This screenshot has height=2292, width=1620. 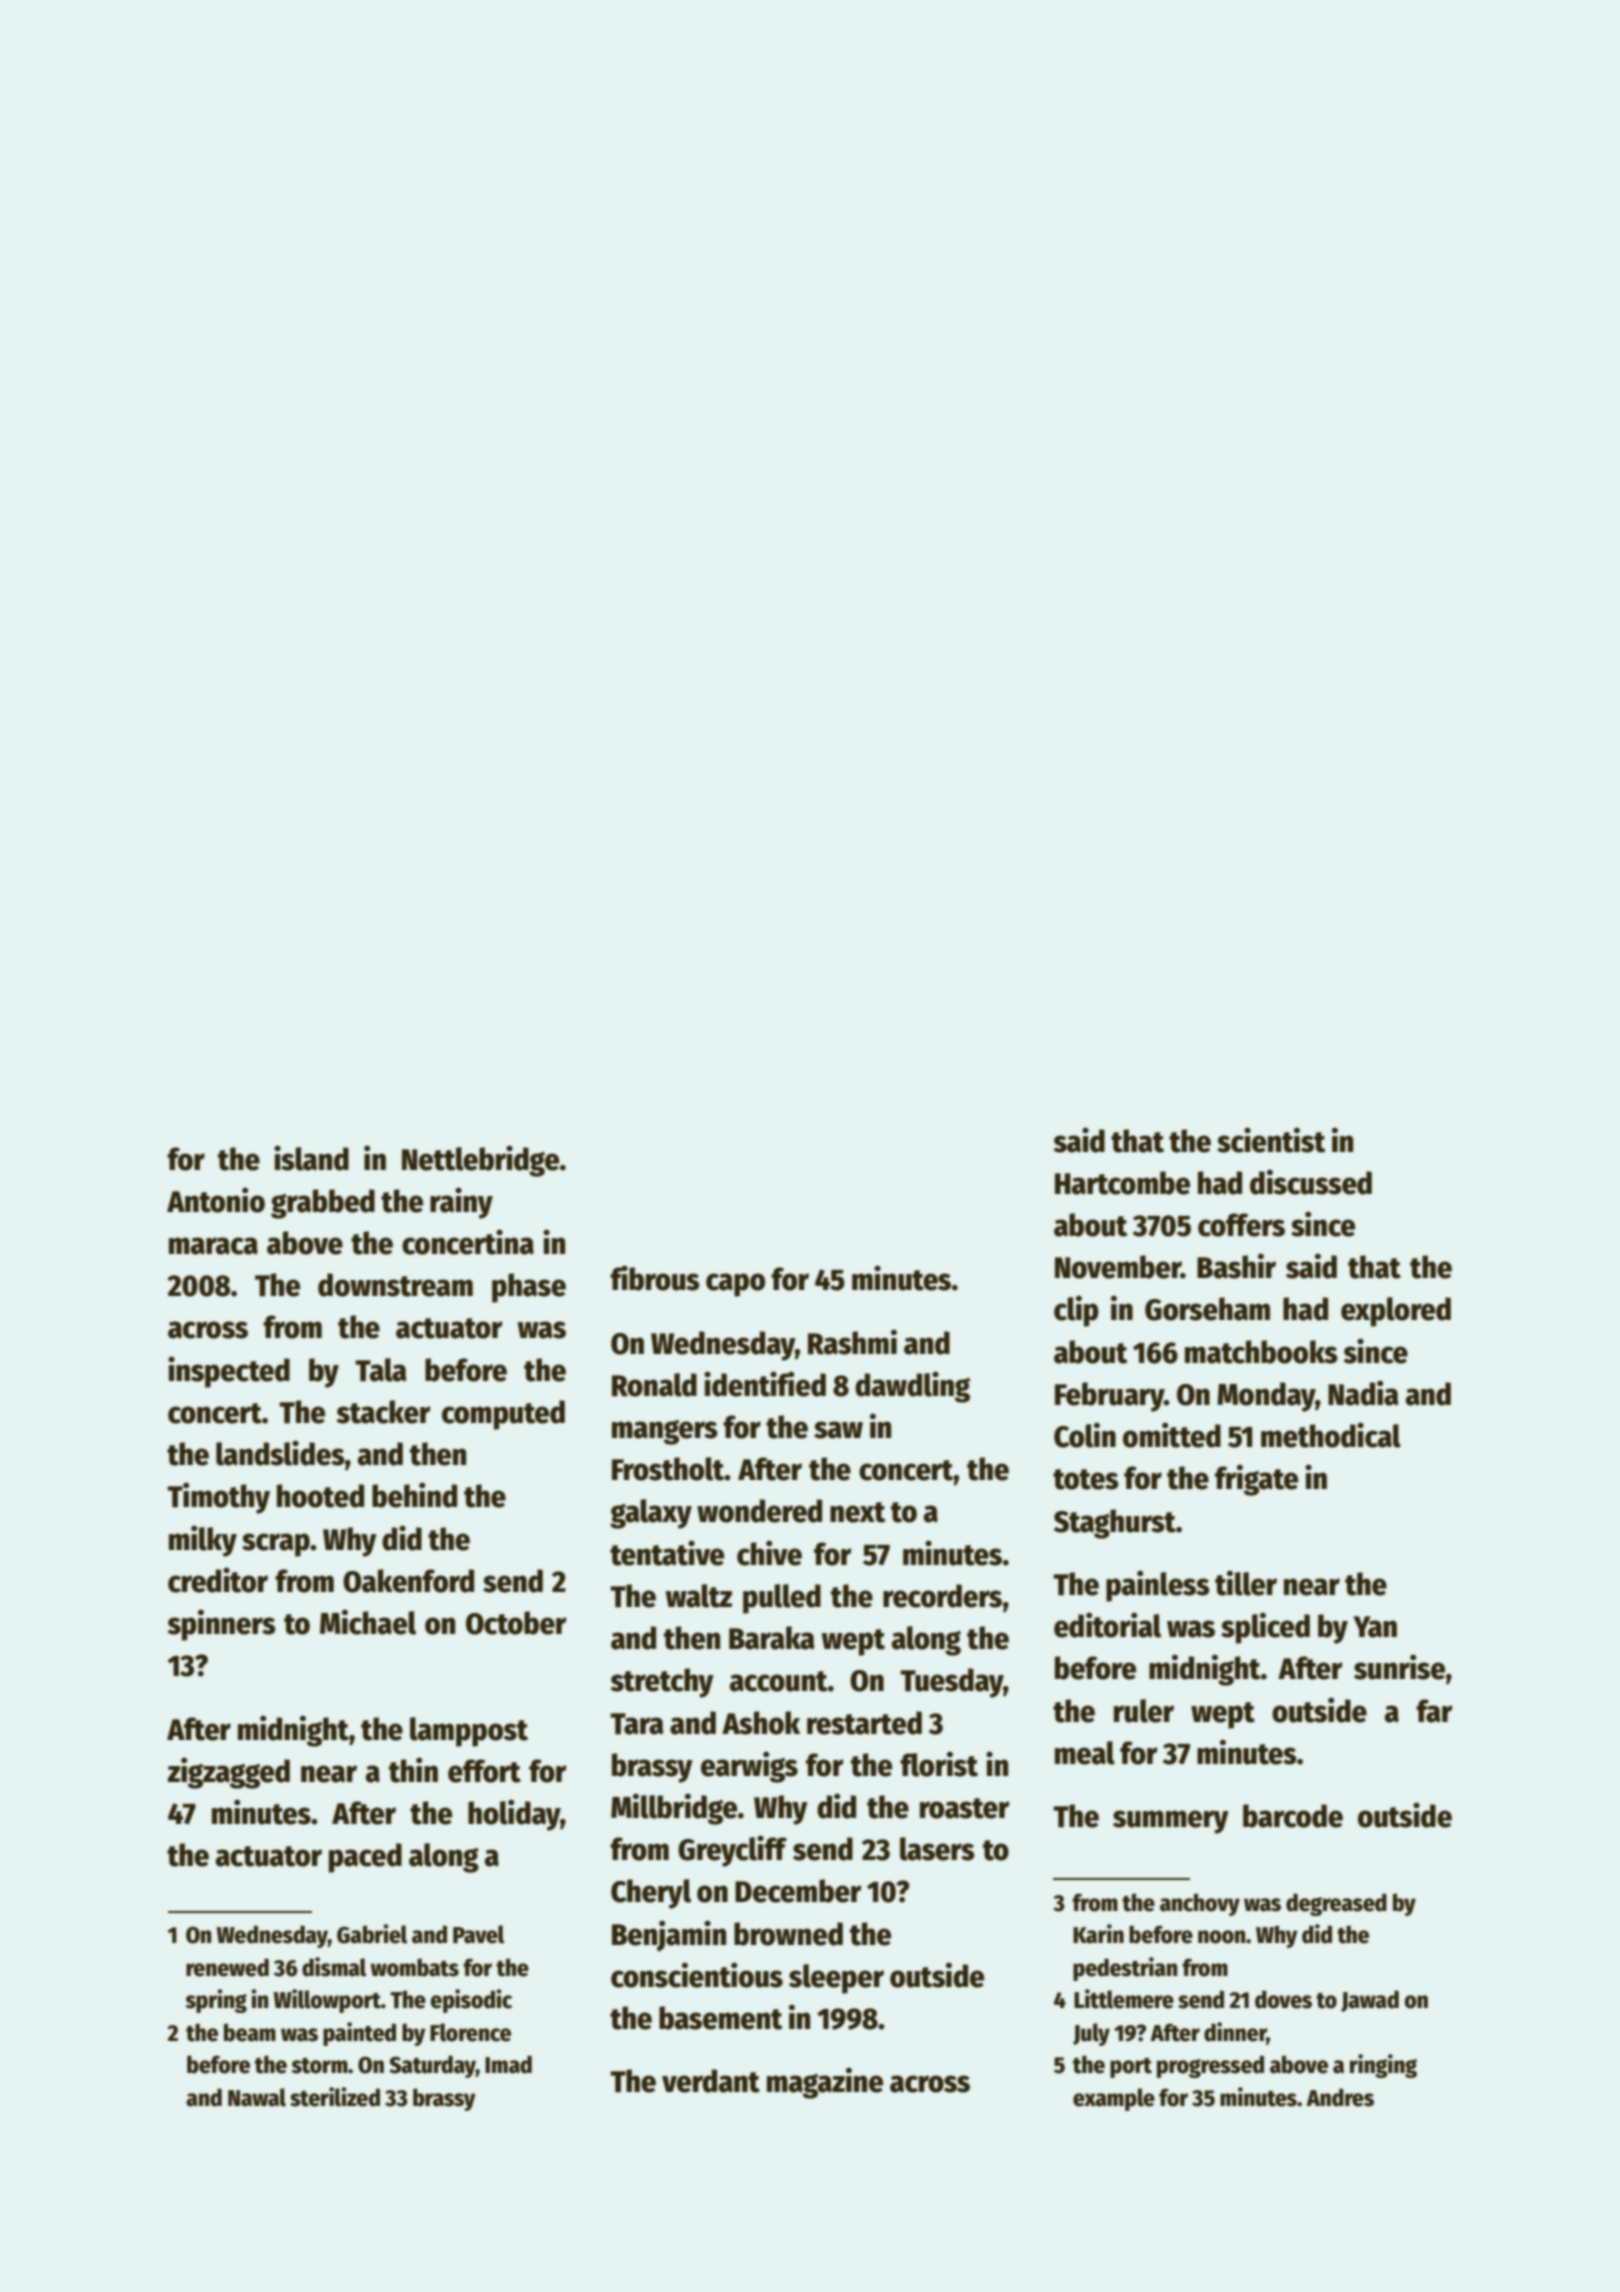 I want to click on tiller, so click(x=1246, y=1583).
